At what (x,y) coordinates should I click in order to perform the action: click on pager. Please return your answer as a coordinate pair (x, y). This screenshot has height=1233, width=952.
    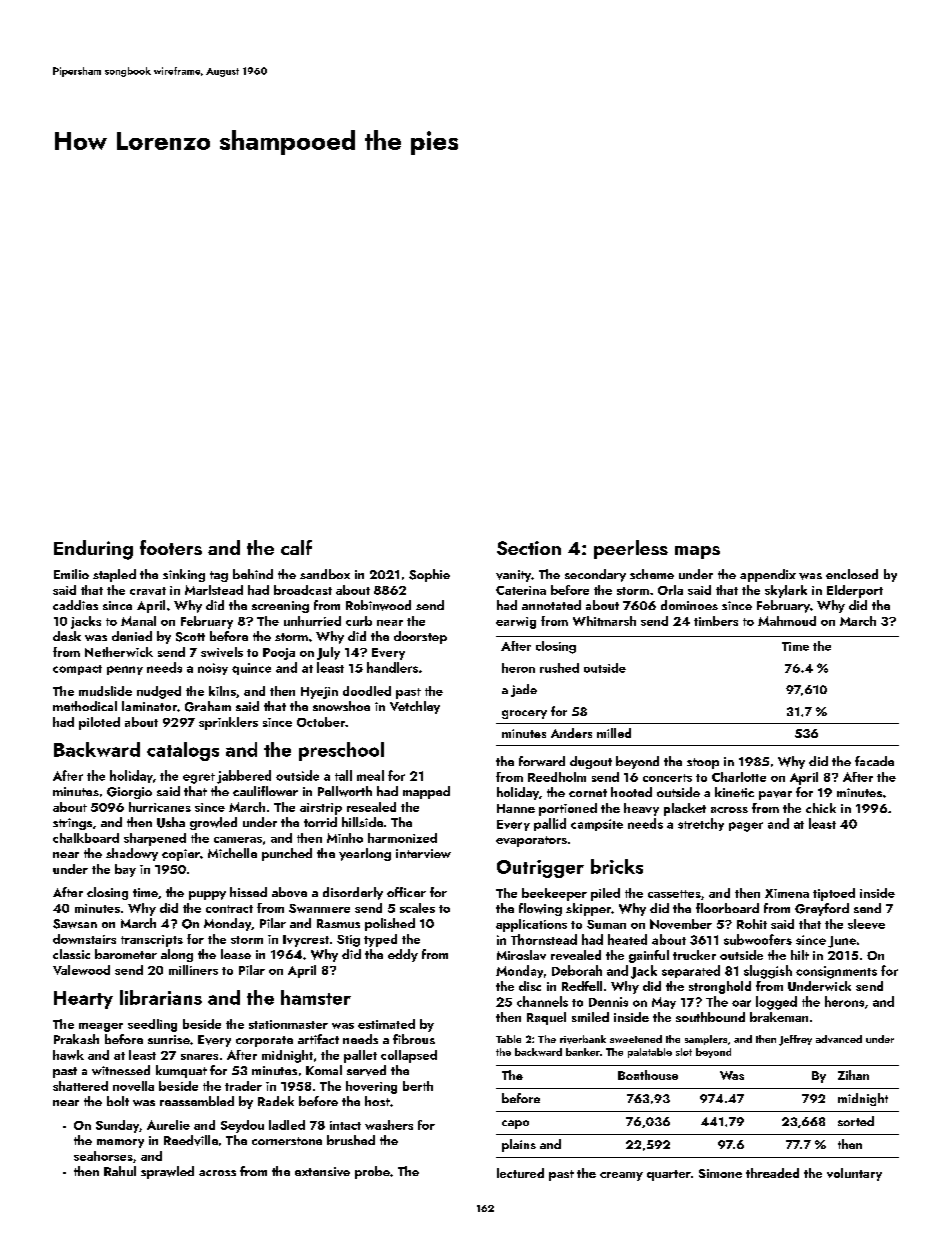
    Looking at the image, I should click on (746, 827).
